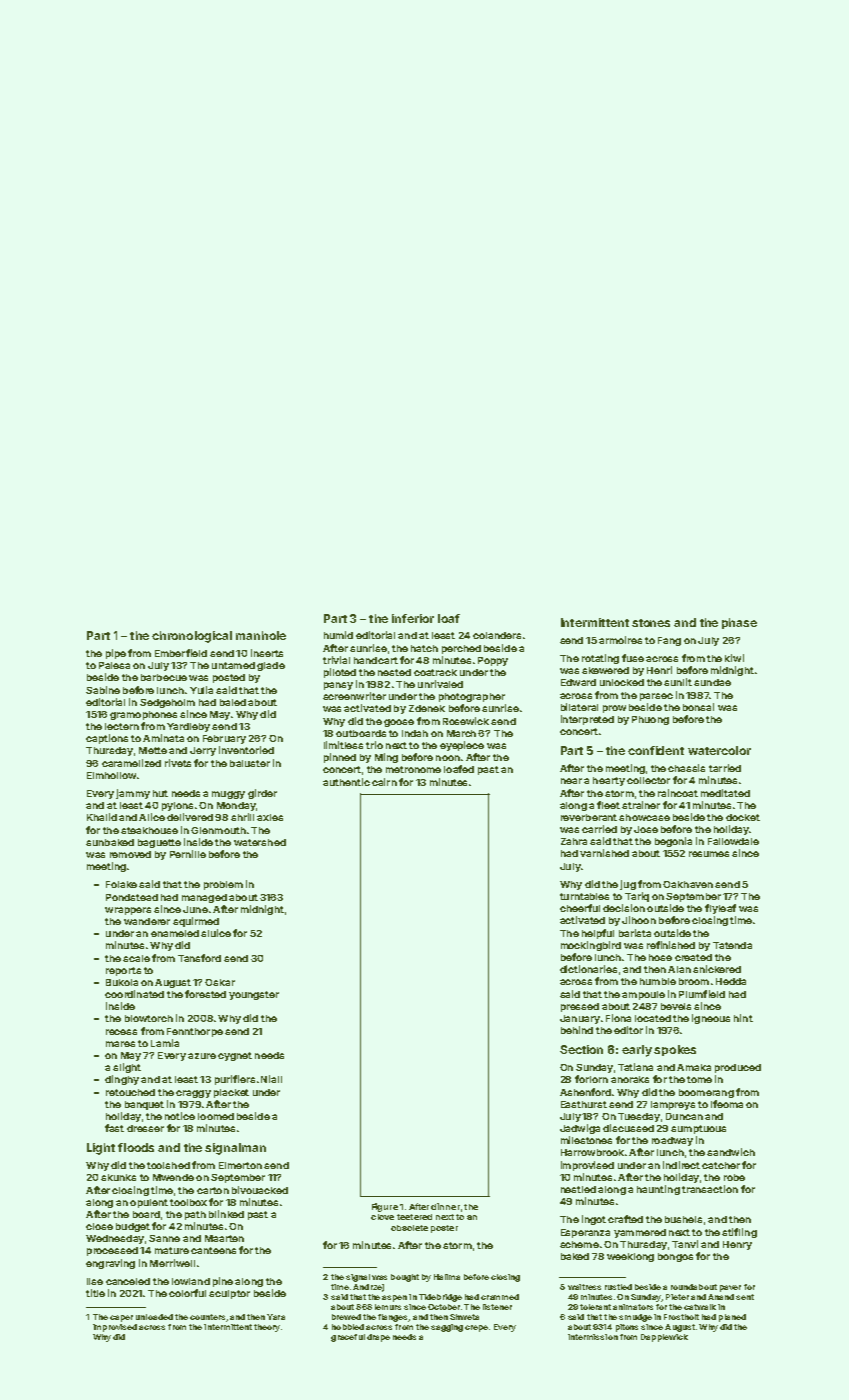  I want to click on robe, so click(734, 1177).
